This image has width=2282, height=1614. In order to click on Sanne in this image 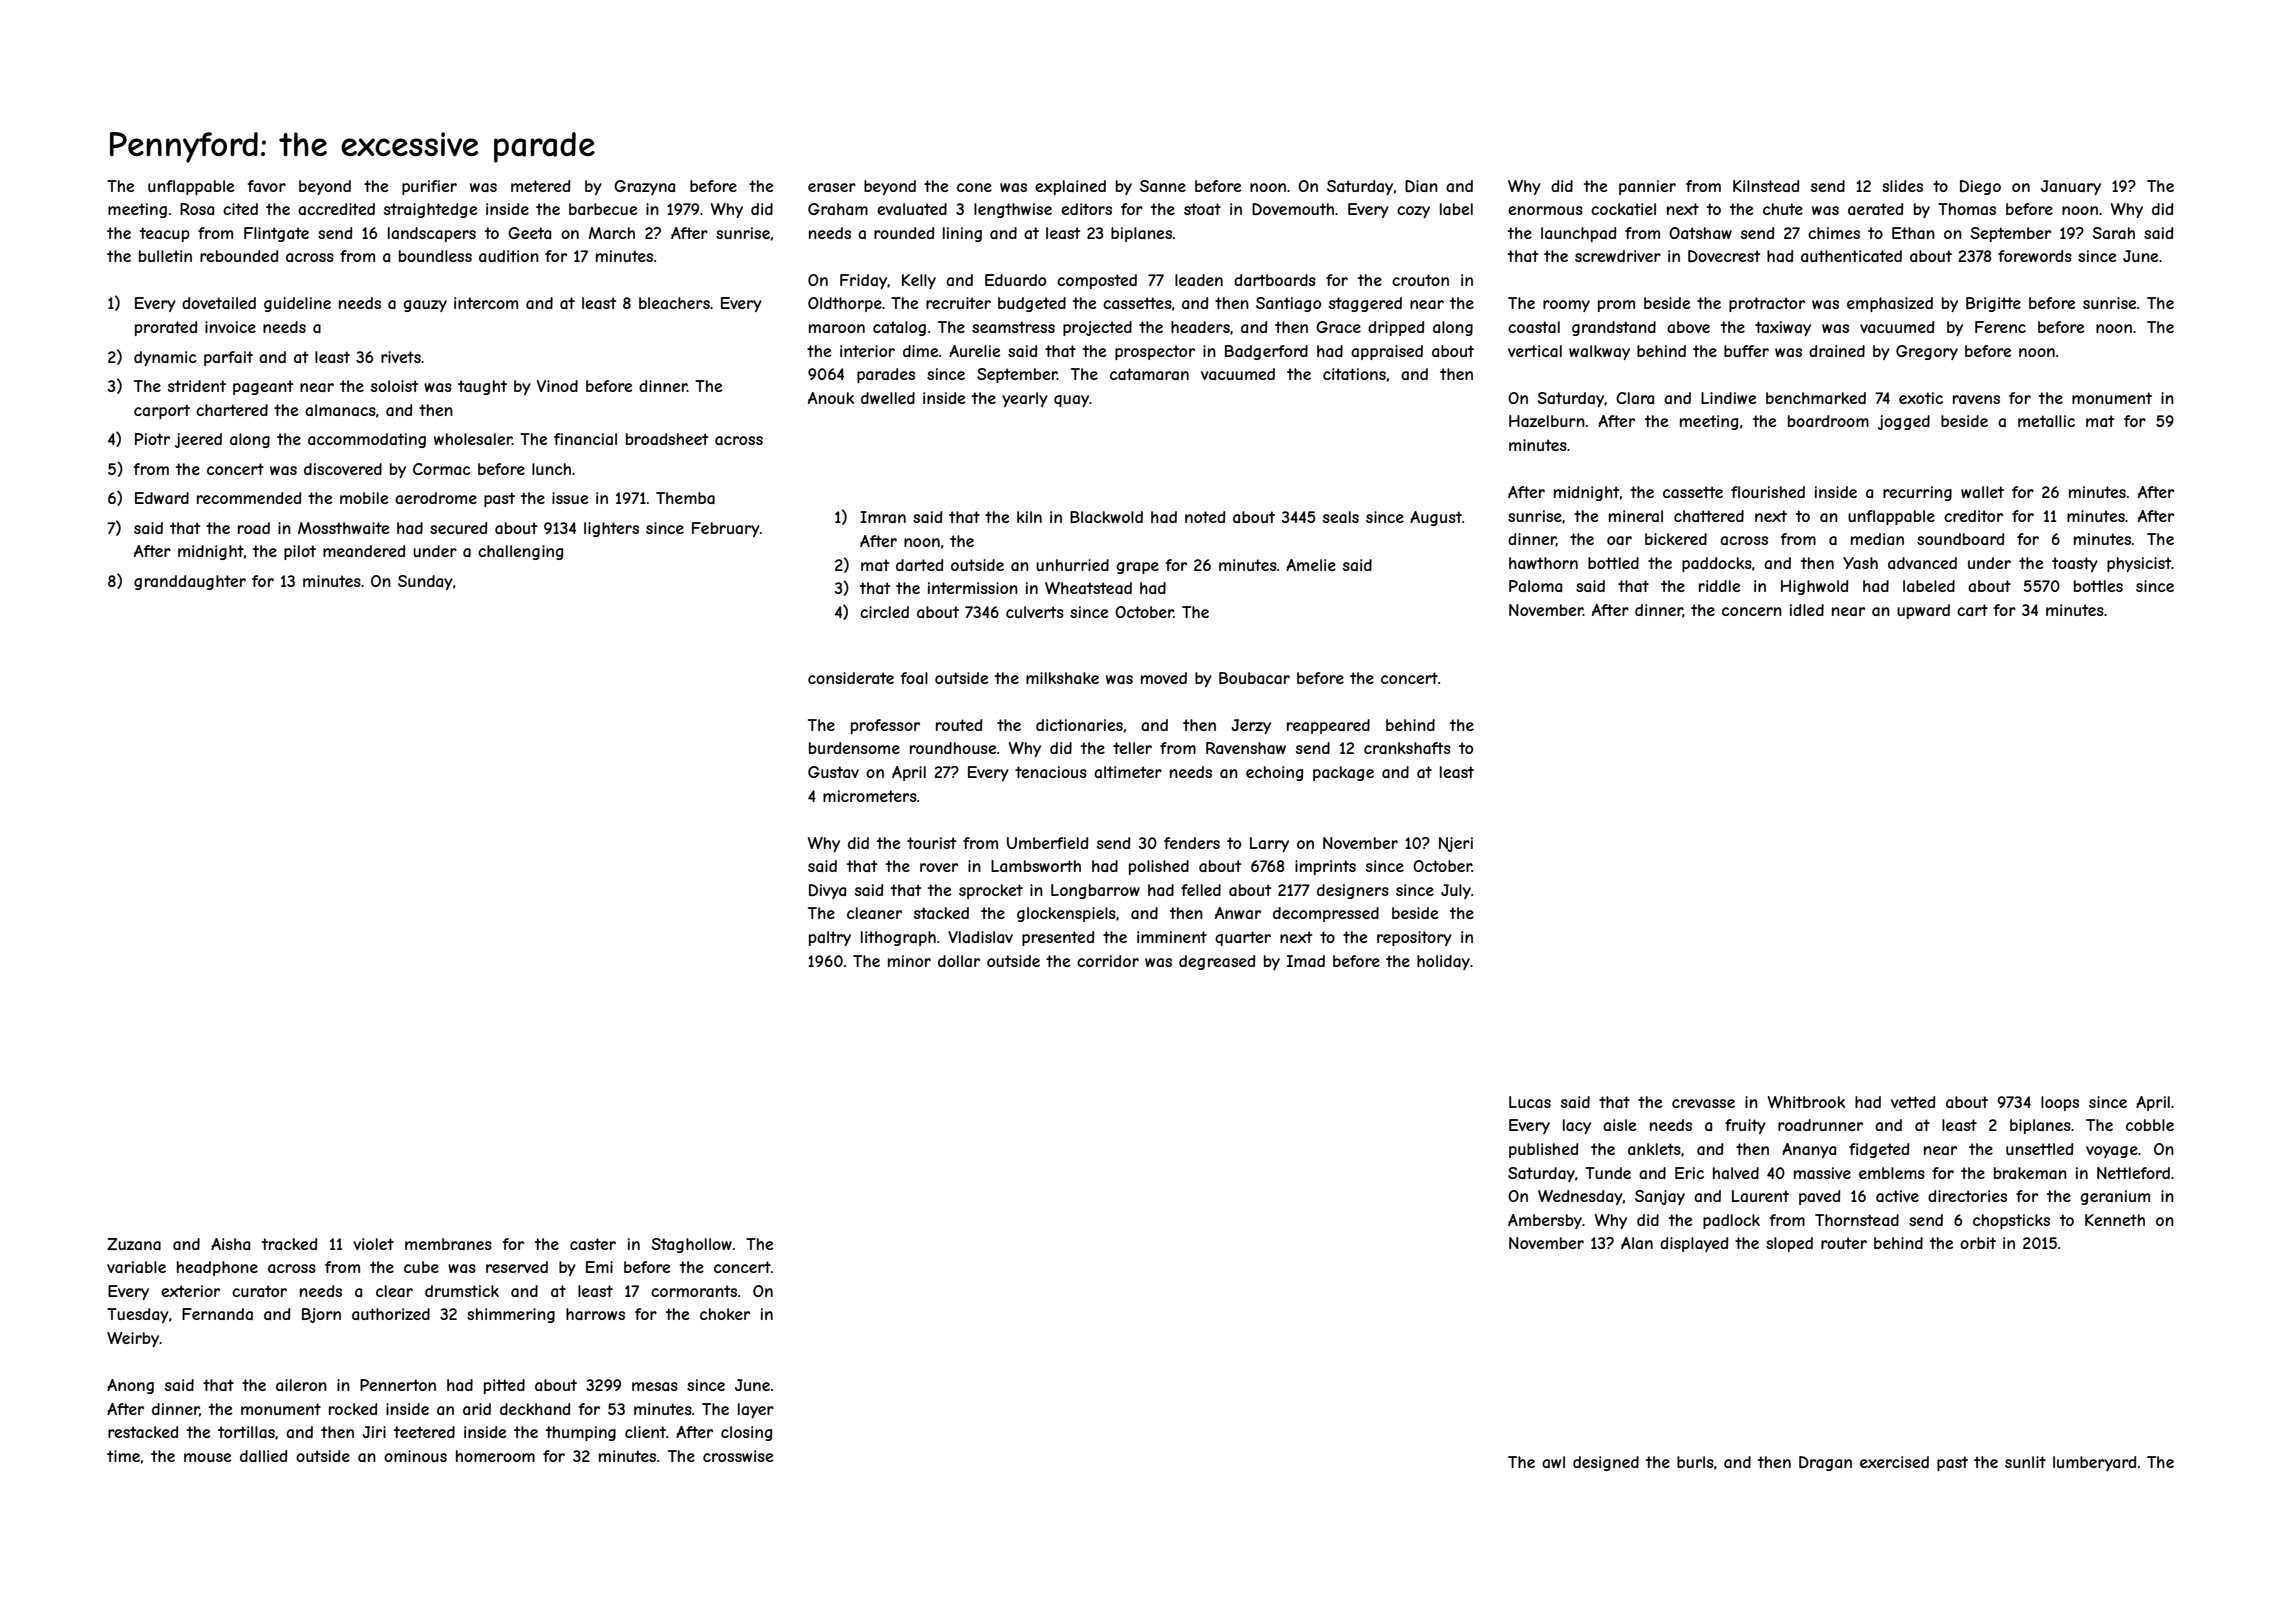, I will do `click(1163, 186)`.
